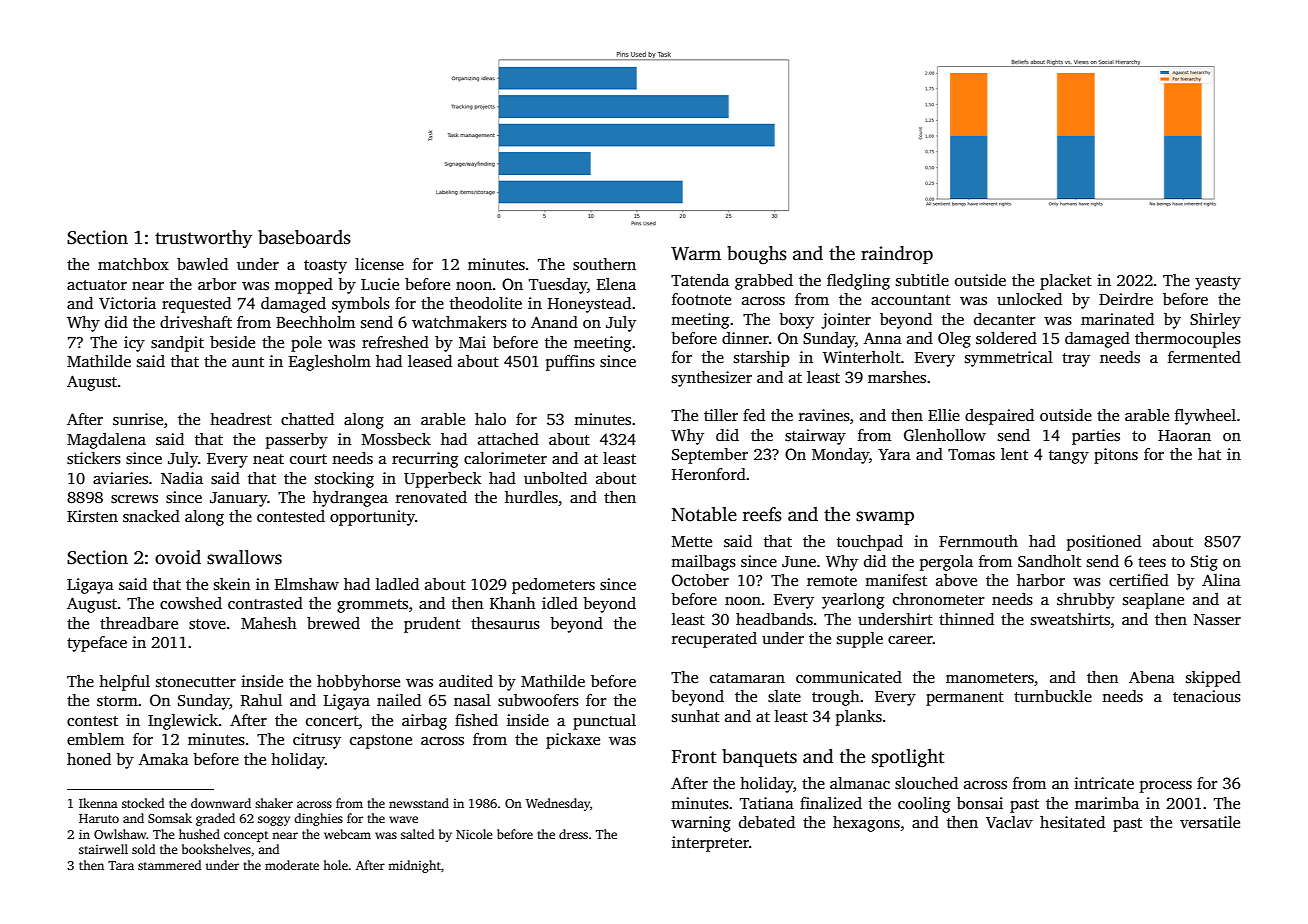 This document has height=924, width=1308. I want to click on mailbags, so click(703, 563).
